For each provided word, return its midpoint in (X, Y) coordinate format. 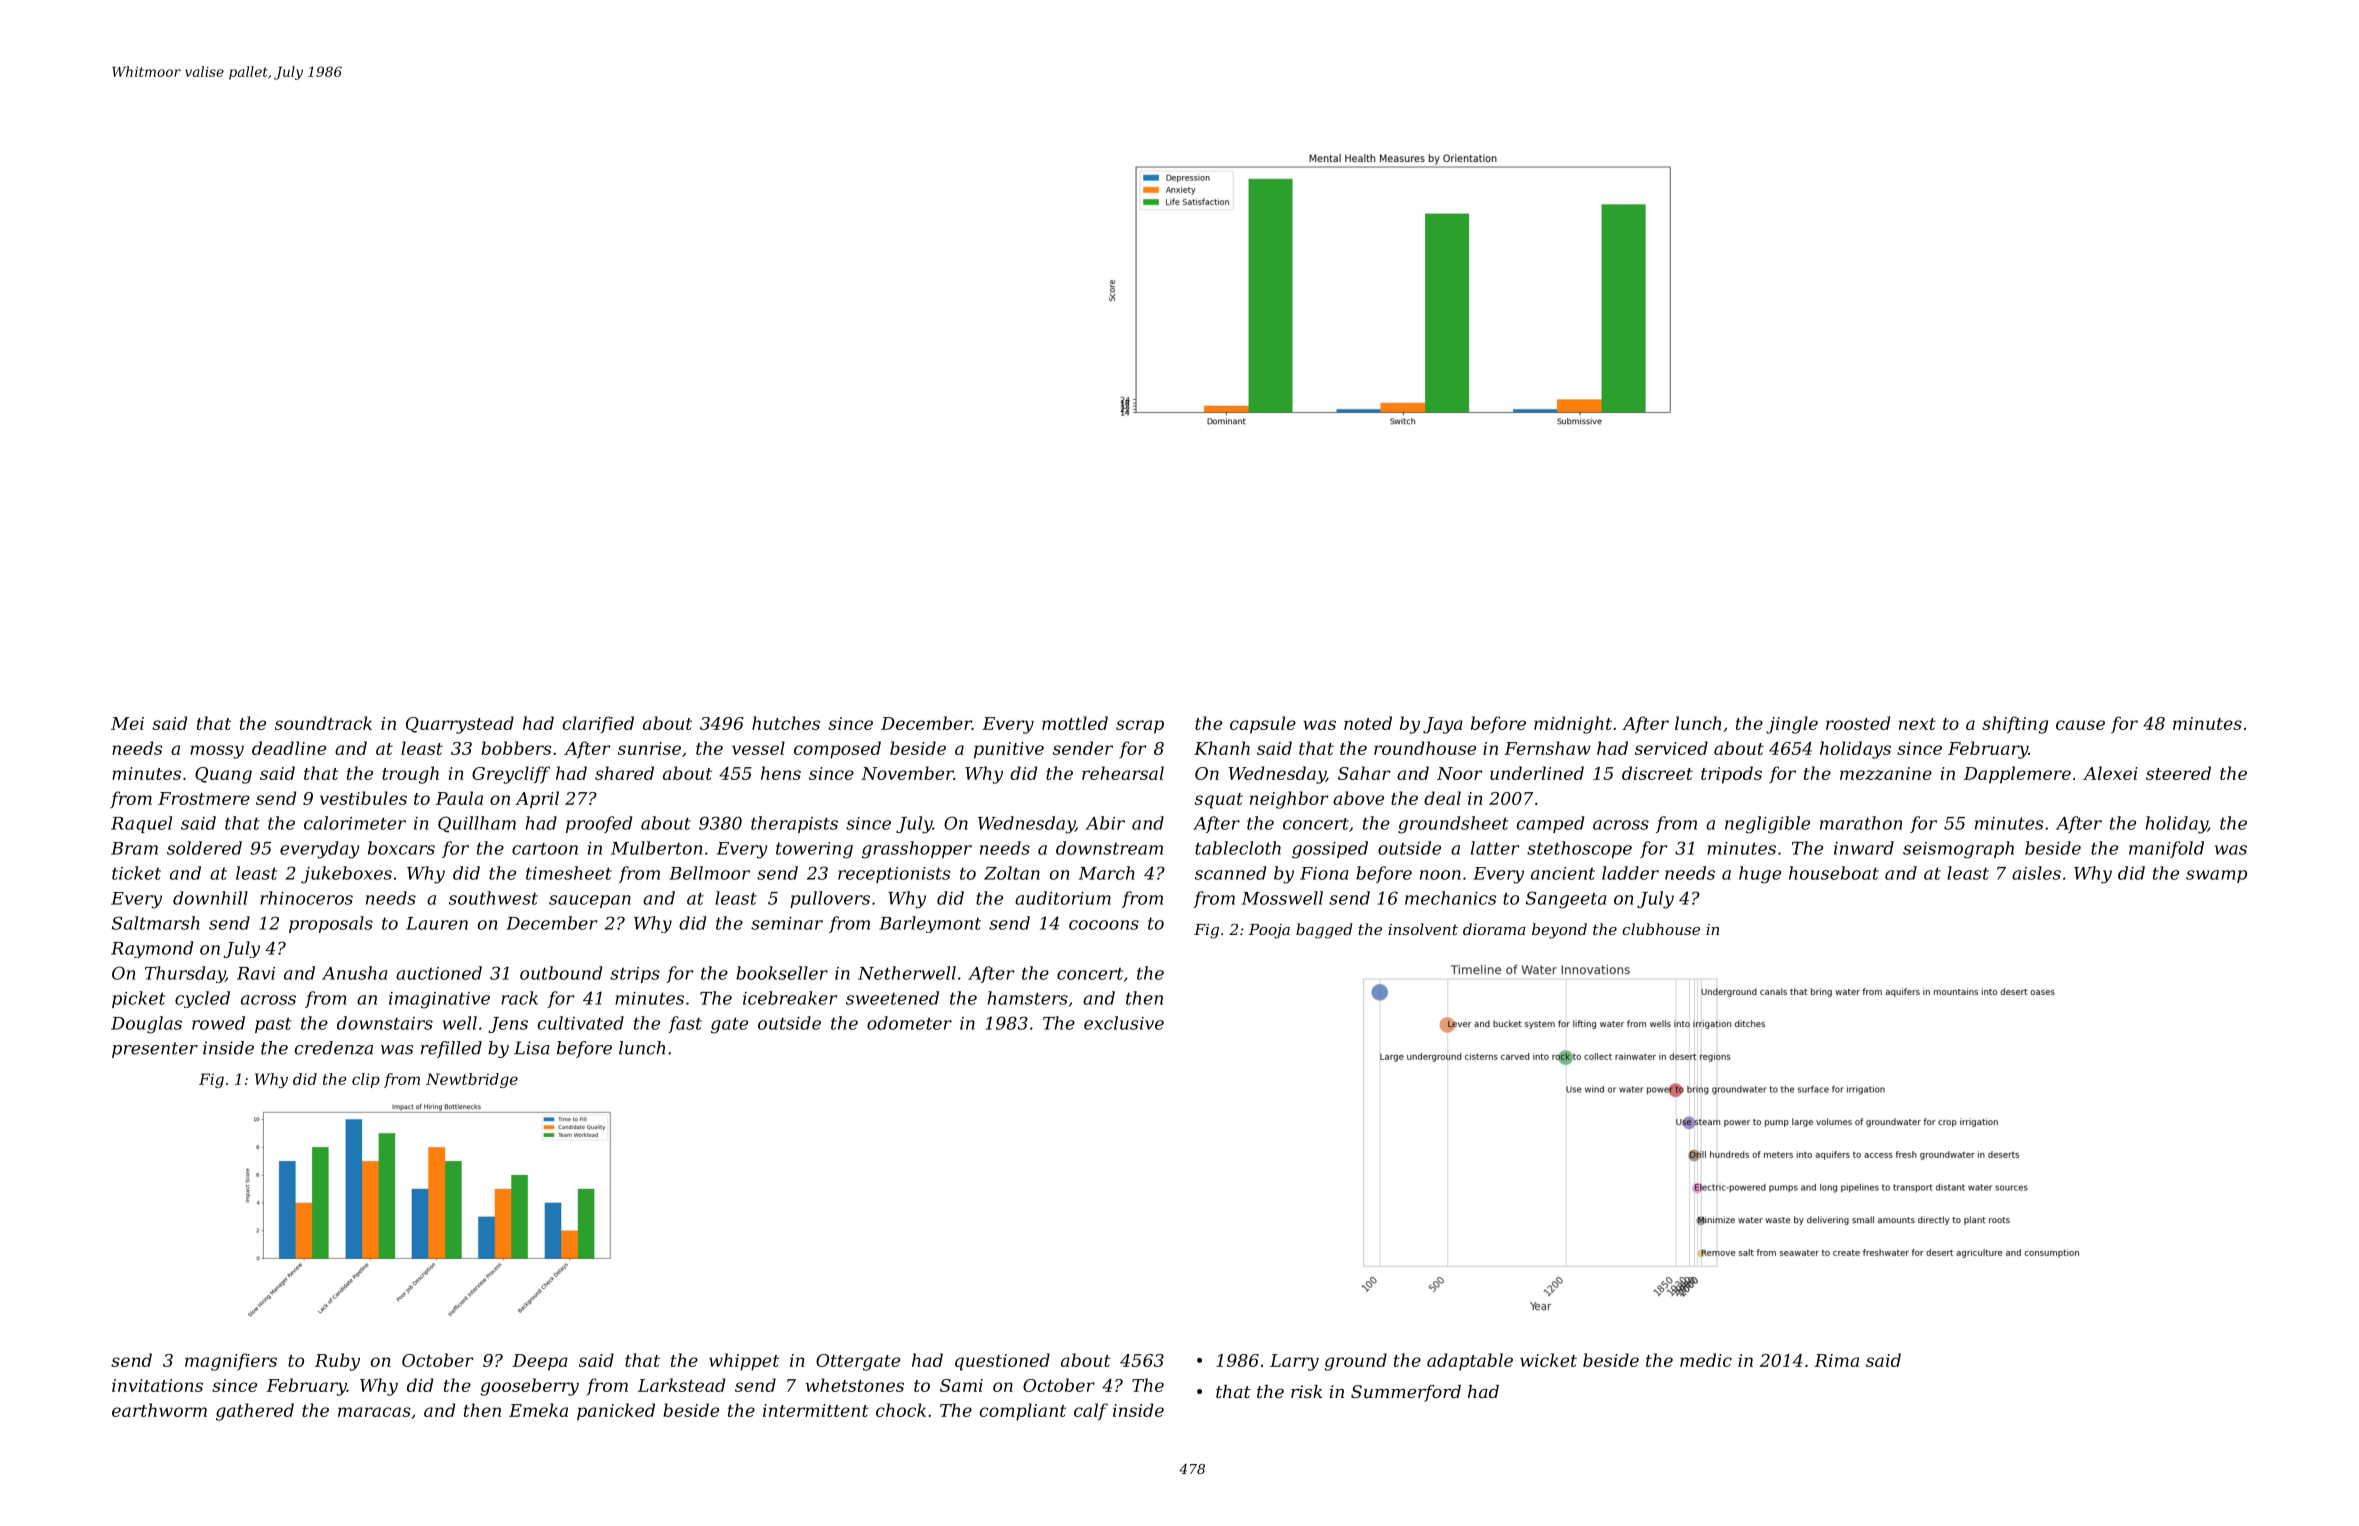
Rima (1836, 1360)
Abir (1105, 823)
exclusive (1124, 1023)
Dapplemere (2017, 775)
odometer (909, 1023)
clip (366, 1080)
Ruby (337, 1362)
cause (2080, 725)
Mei (127, 723)
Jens (508, 1025)
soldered (204, 848)
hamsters (1028, 998)
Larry (1294, 1362)
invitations (157, 1385)
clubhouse (1661, 929)
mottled (1075, 723)
